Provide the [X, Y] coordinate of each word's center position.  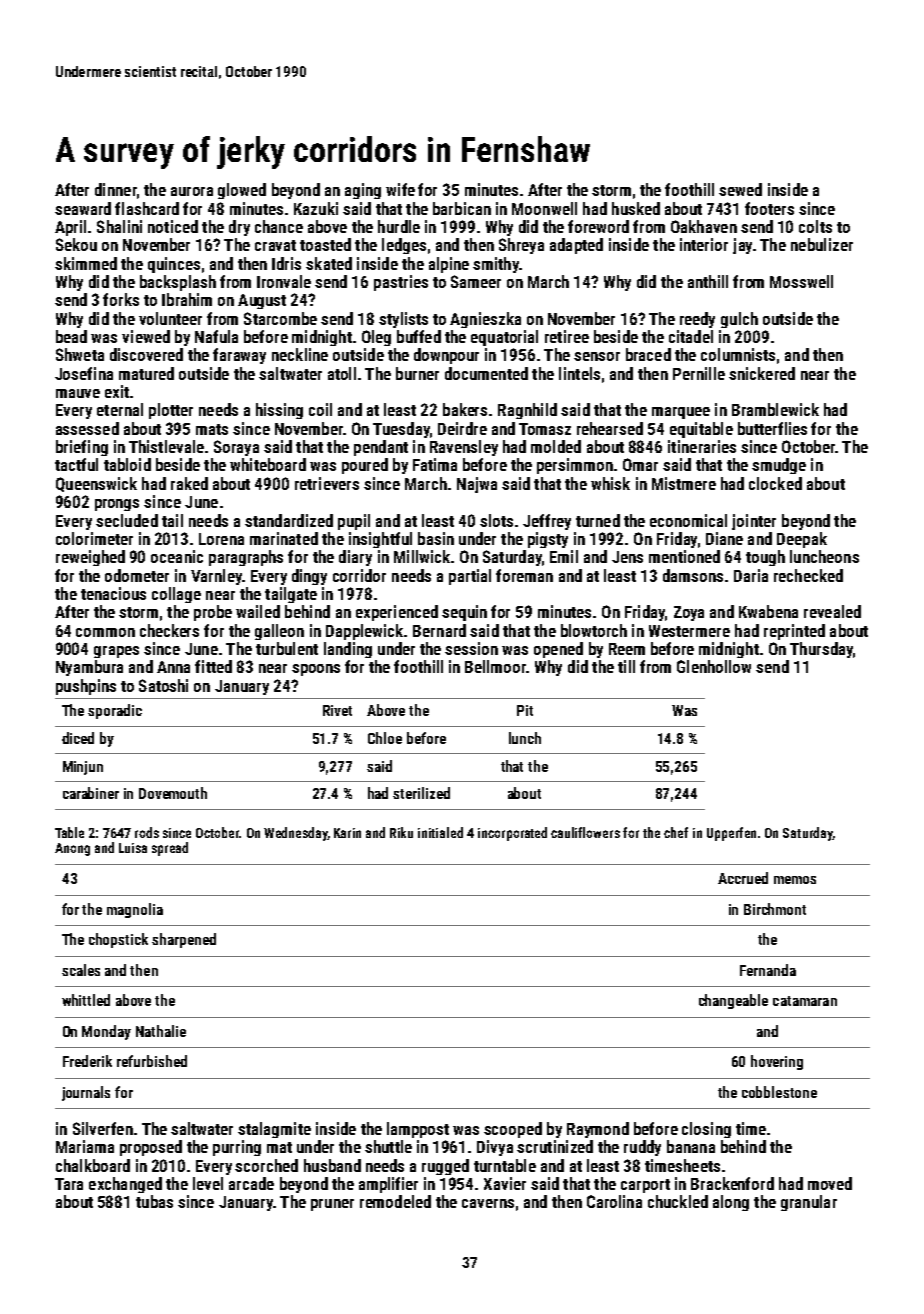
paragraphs [246, 558]
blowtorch [594, 630]
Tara [69, 1184]
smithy [496, 265]
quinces [174, 265]
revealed [832, 611]
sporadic [115, 711]
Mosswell [801, 281]
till [626, 666]
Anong [72, 849]
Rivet [337, 710]
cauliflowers [585, 832]
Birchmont [775, 909]
